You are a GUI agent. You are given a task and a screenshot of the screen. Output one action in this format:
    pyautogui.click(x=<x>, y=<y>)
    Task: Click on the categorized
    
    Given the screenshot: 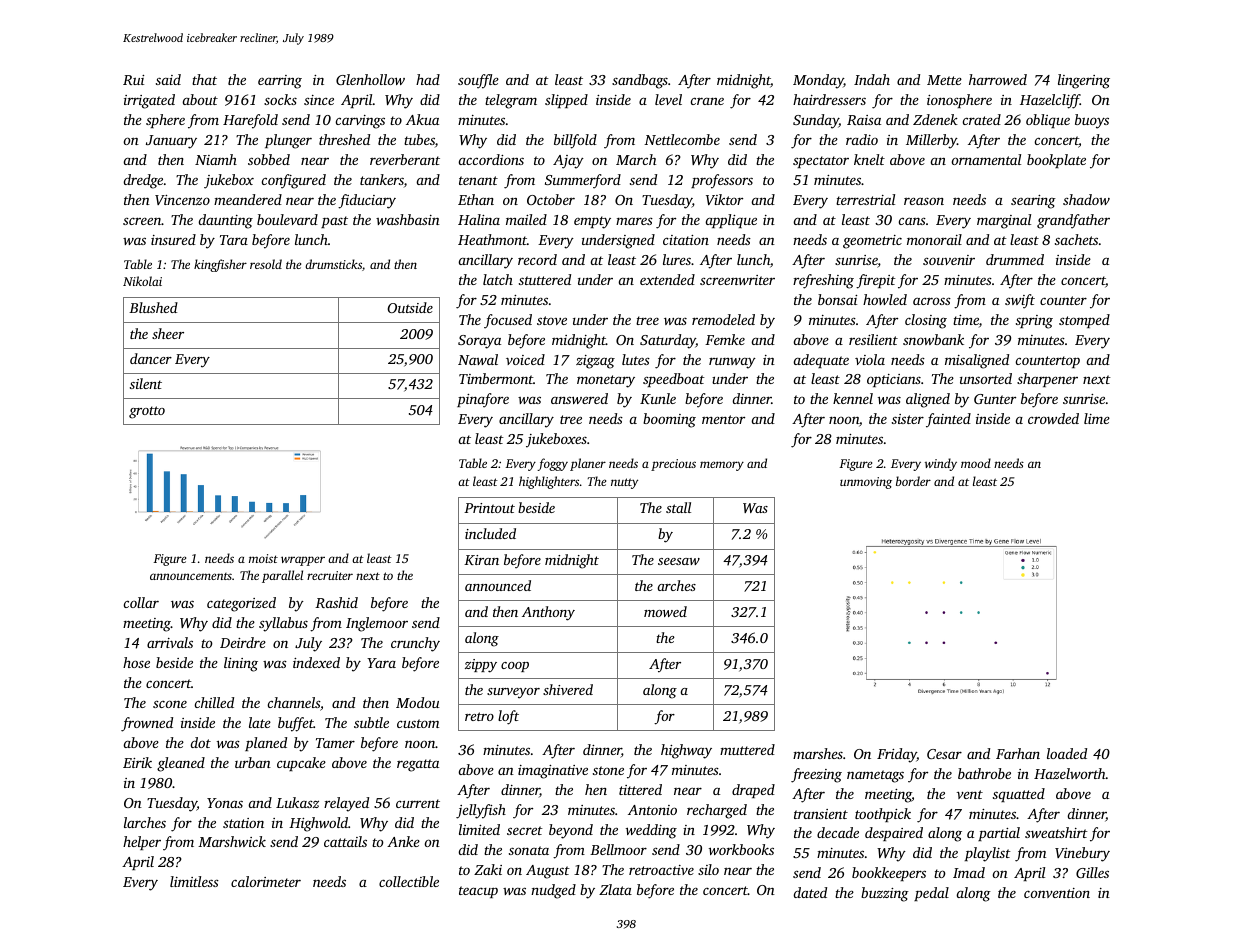 What is the action you would take?
    pyautogui.click(x=241, y=604)
